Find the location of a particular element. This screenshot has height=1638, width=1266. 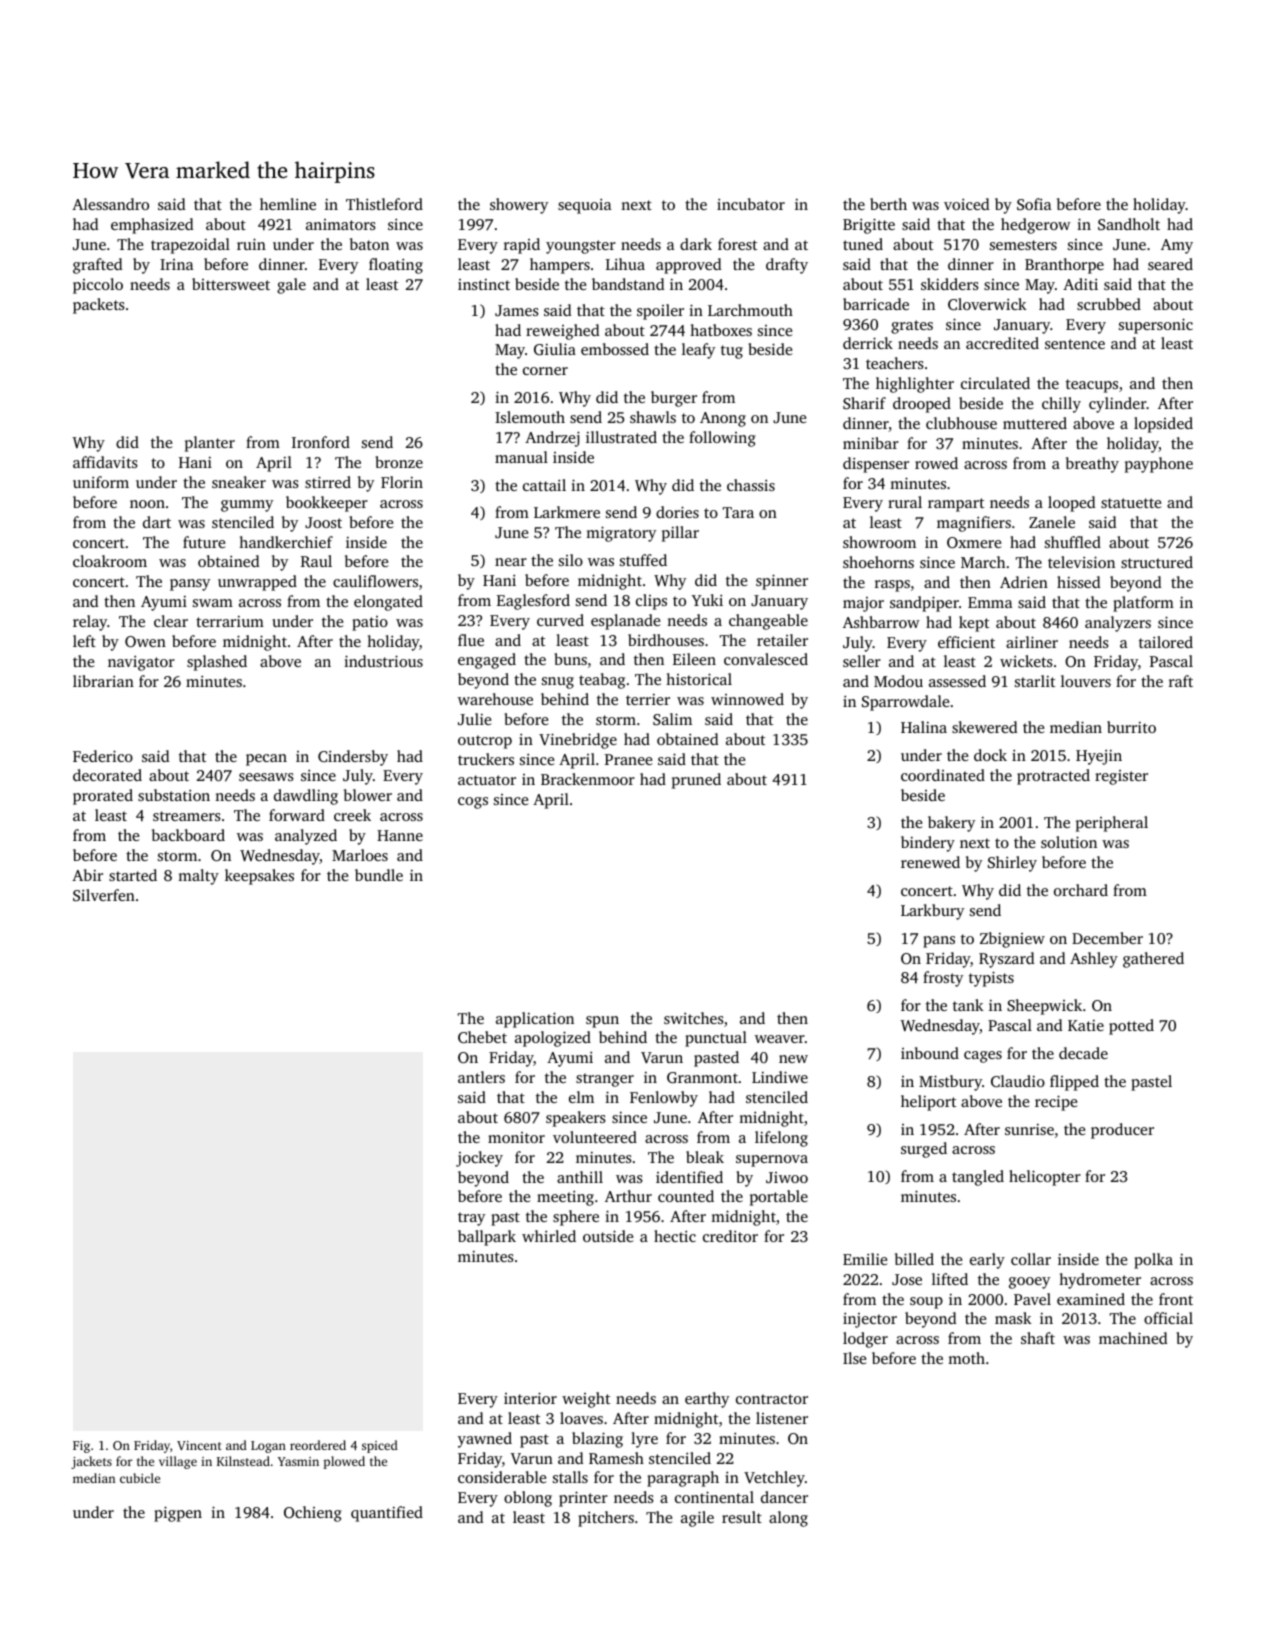

Vincent is located at coordinates (199, 1445).
